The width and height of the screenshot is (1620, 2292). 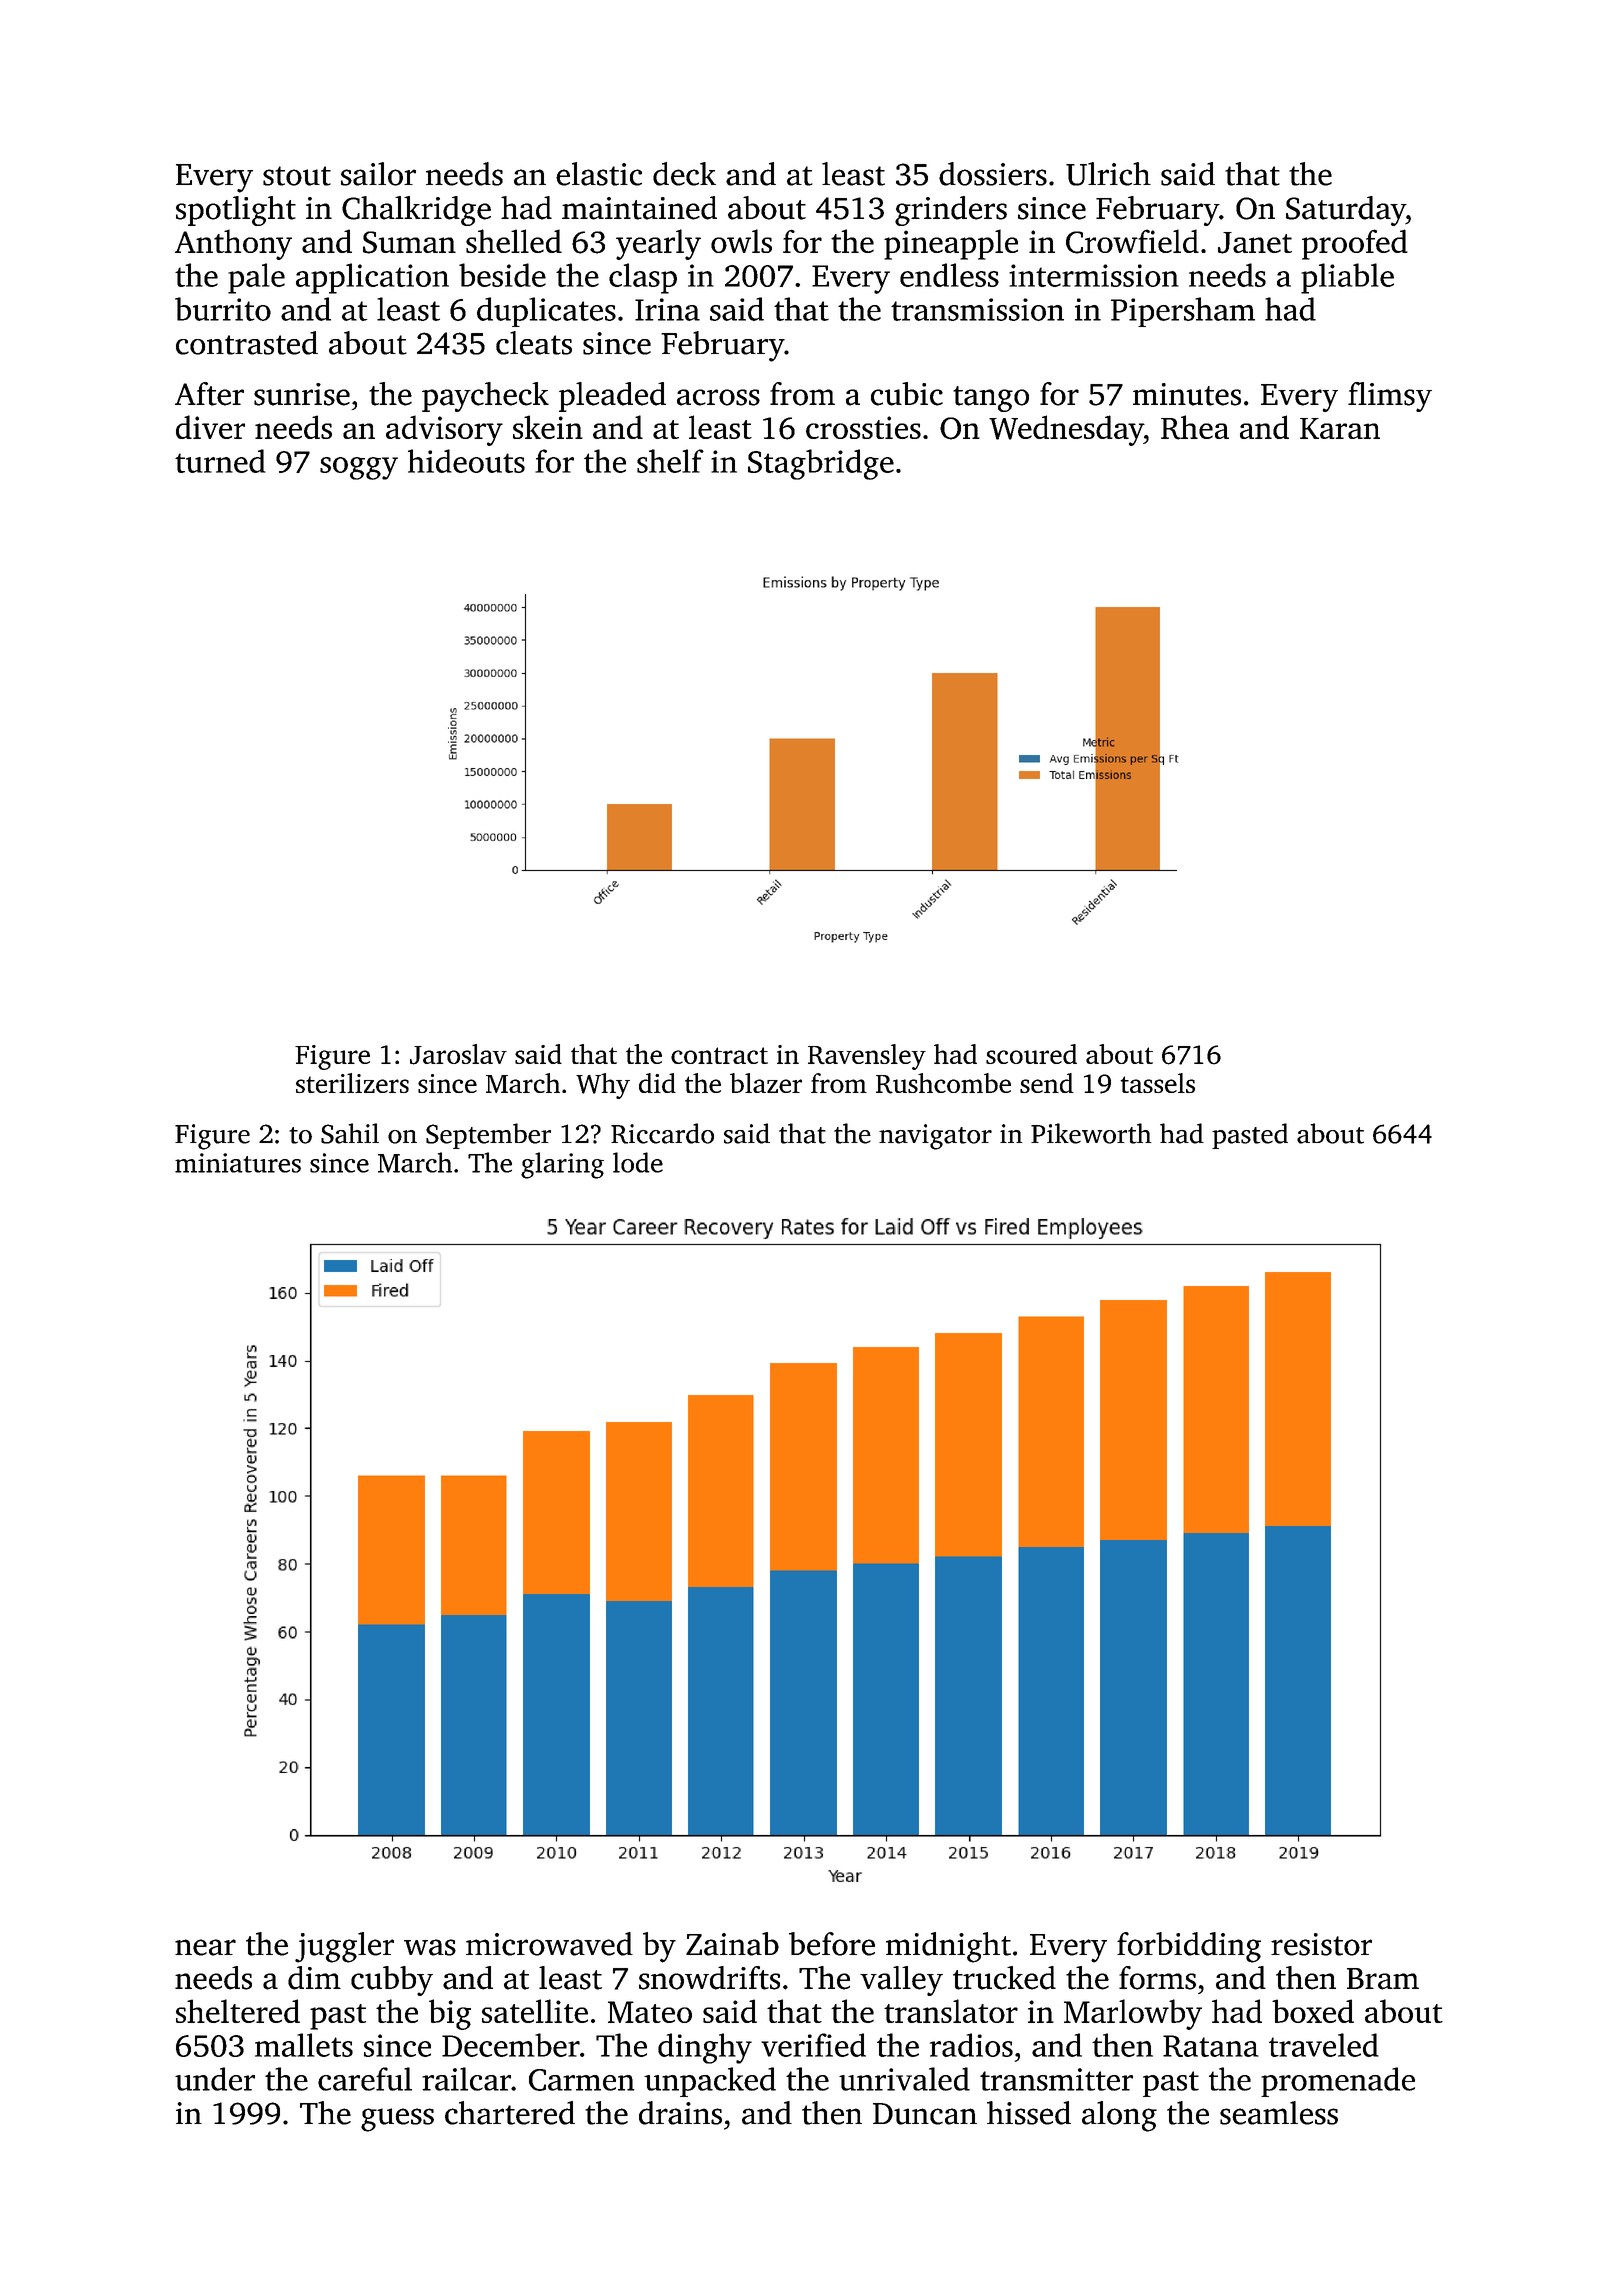 What do you see at coordinates (1189, 1947) in the screenshot?
I see `forbidding` at bounding box center [1189, 1947].
